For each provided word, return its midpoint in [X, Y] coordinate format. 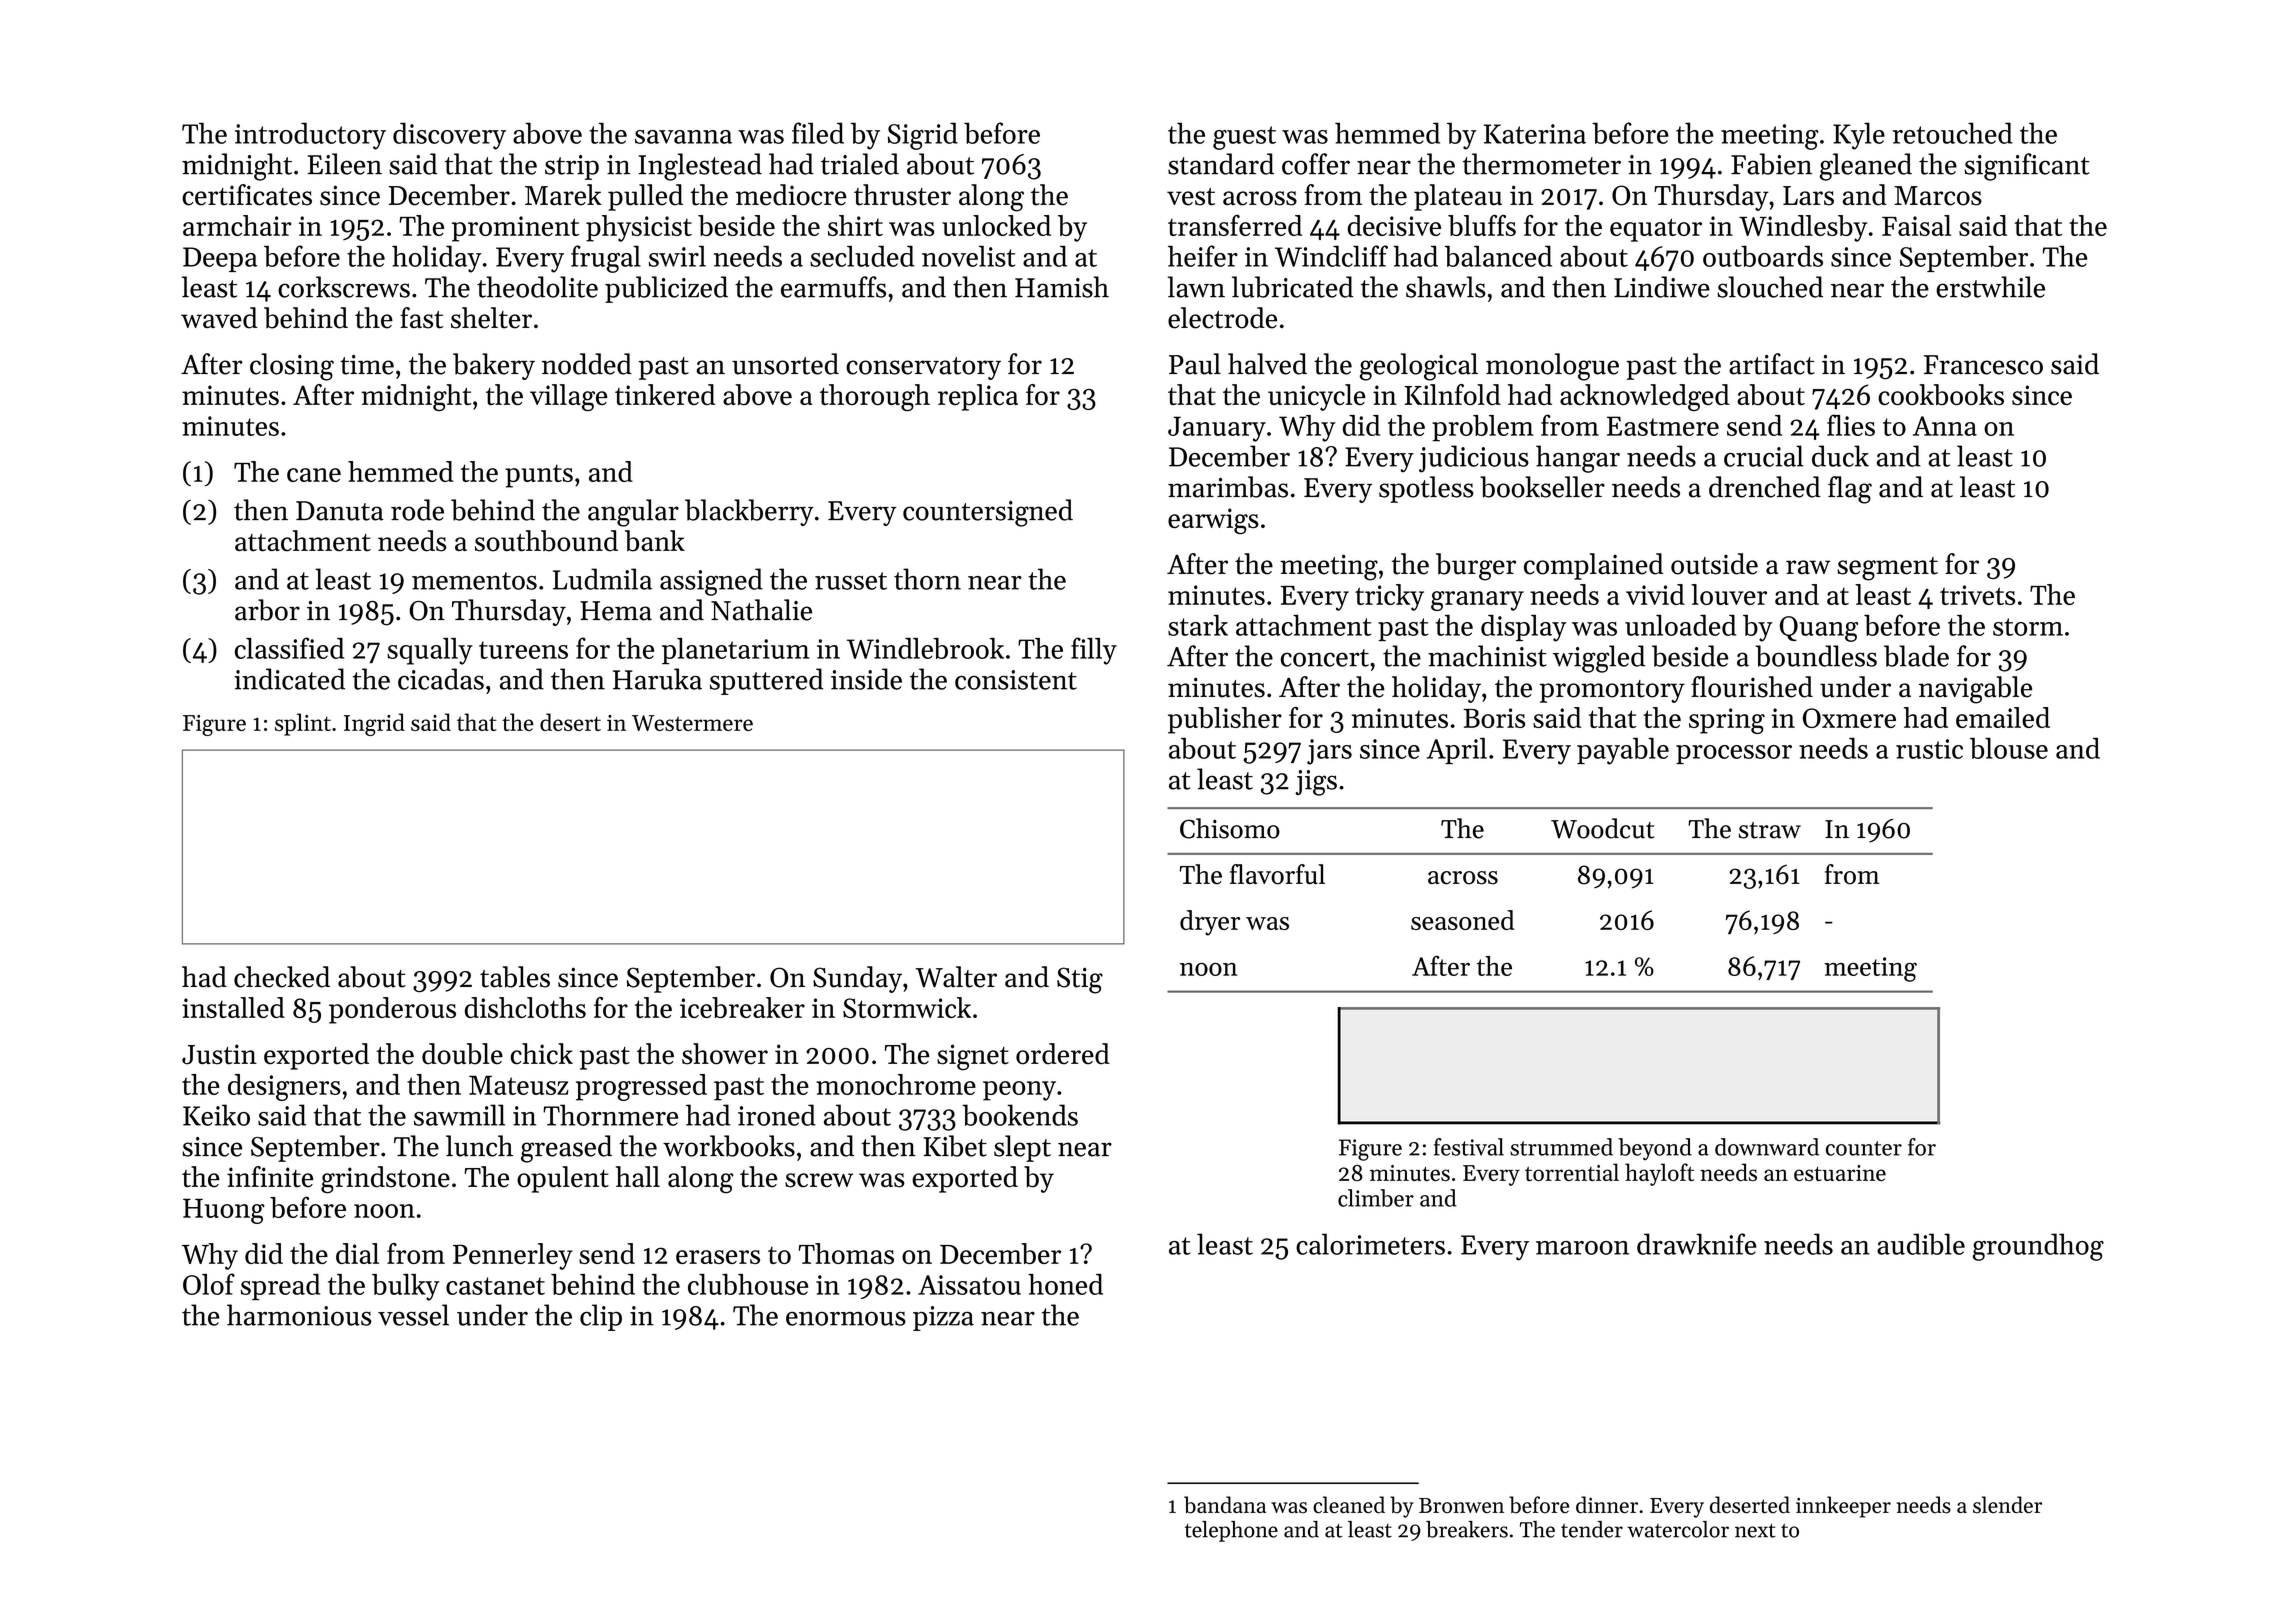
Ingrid [374, 724]
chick [542, 1054]
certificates [247, 195]
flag [1850, 490]
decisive [1394, 225]
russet [851, 581]
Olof [209, 1284]
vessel [413, 1315]
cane [314, 475]
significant [2027, 167]
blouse [2009, 748]
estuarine [1840, 1173]
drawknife [1696, 1244]
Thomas [846, 1253]
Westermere [692, 723]
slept [1022, 1148]
